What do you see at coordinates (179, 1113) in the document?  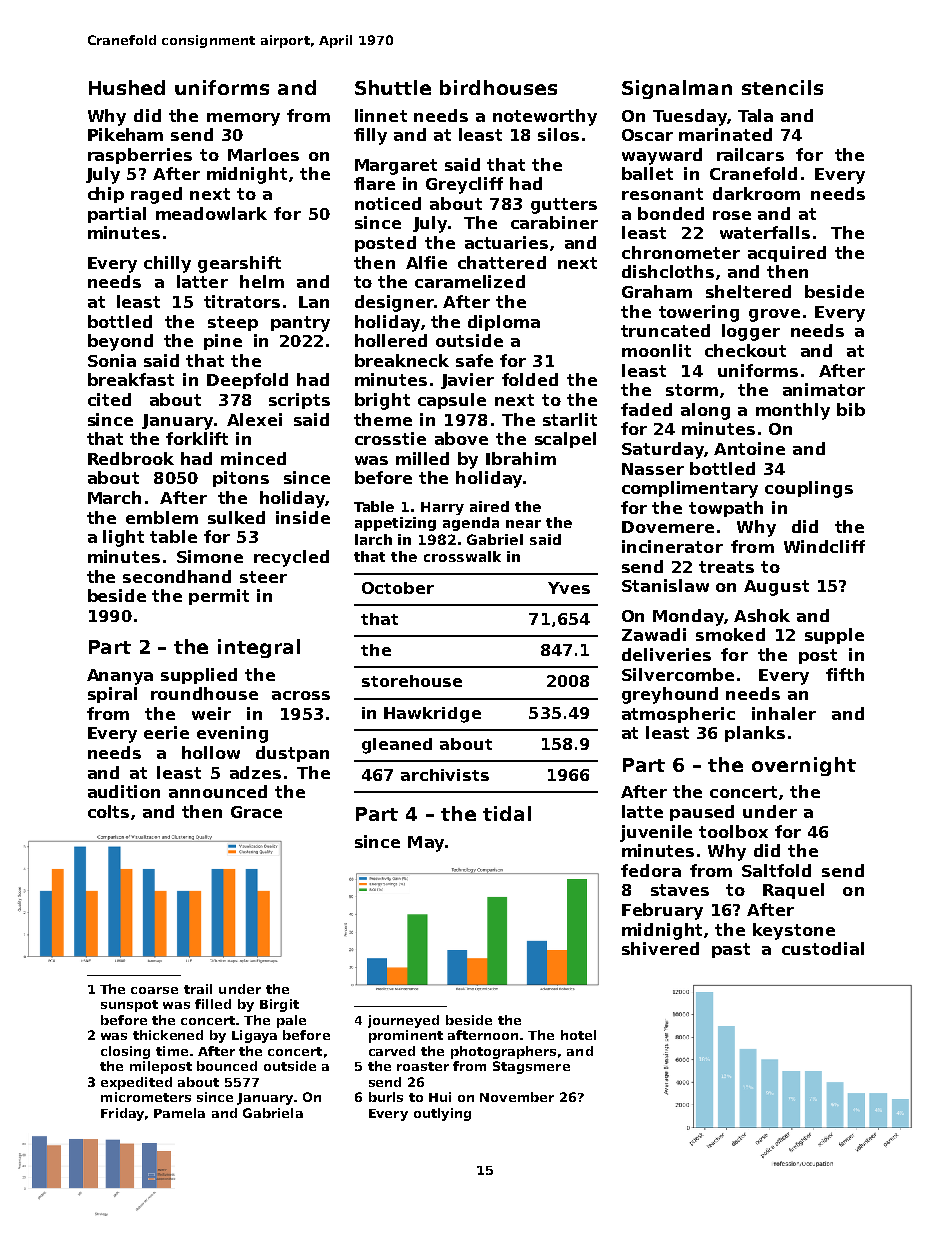 I see `Pamela` at bounding box center [179, 1113].
